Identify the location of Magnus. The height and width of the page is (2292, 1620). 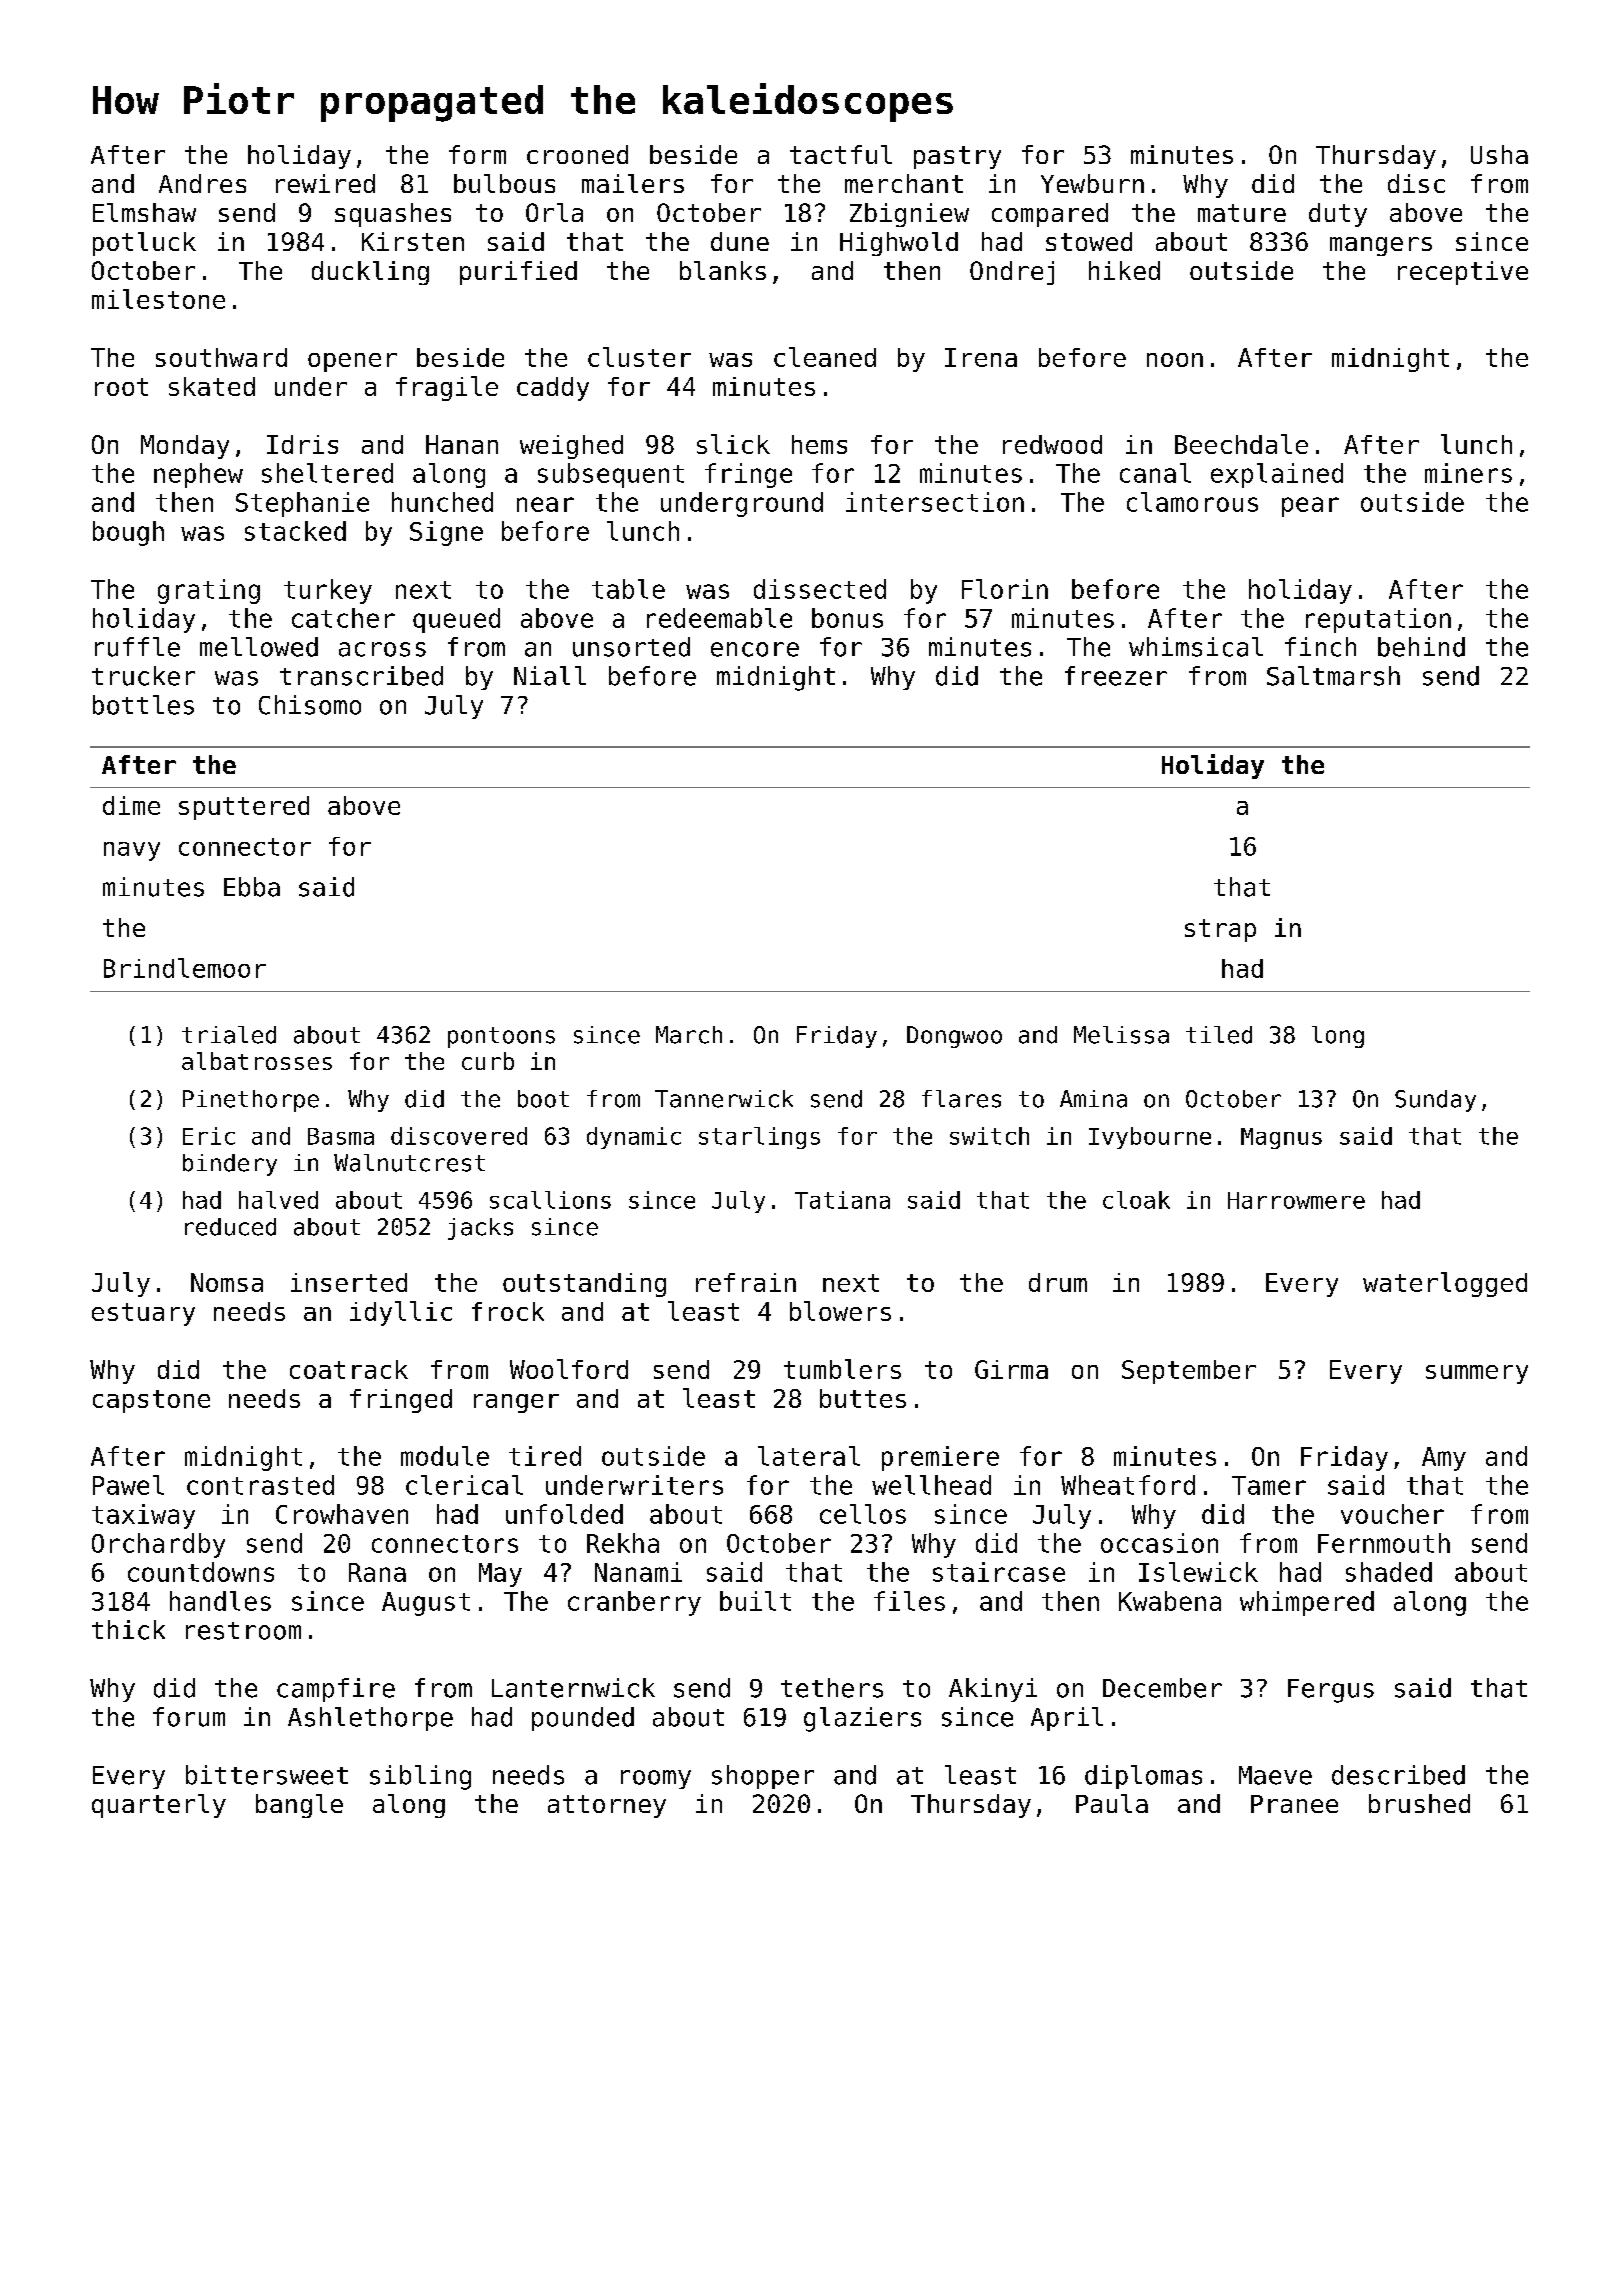
(1281, 1138).
